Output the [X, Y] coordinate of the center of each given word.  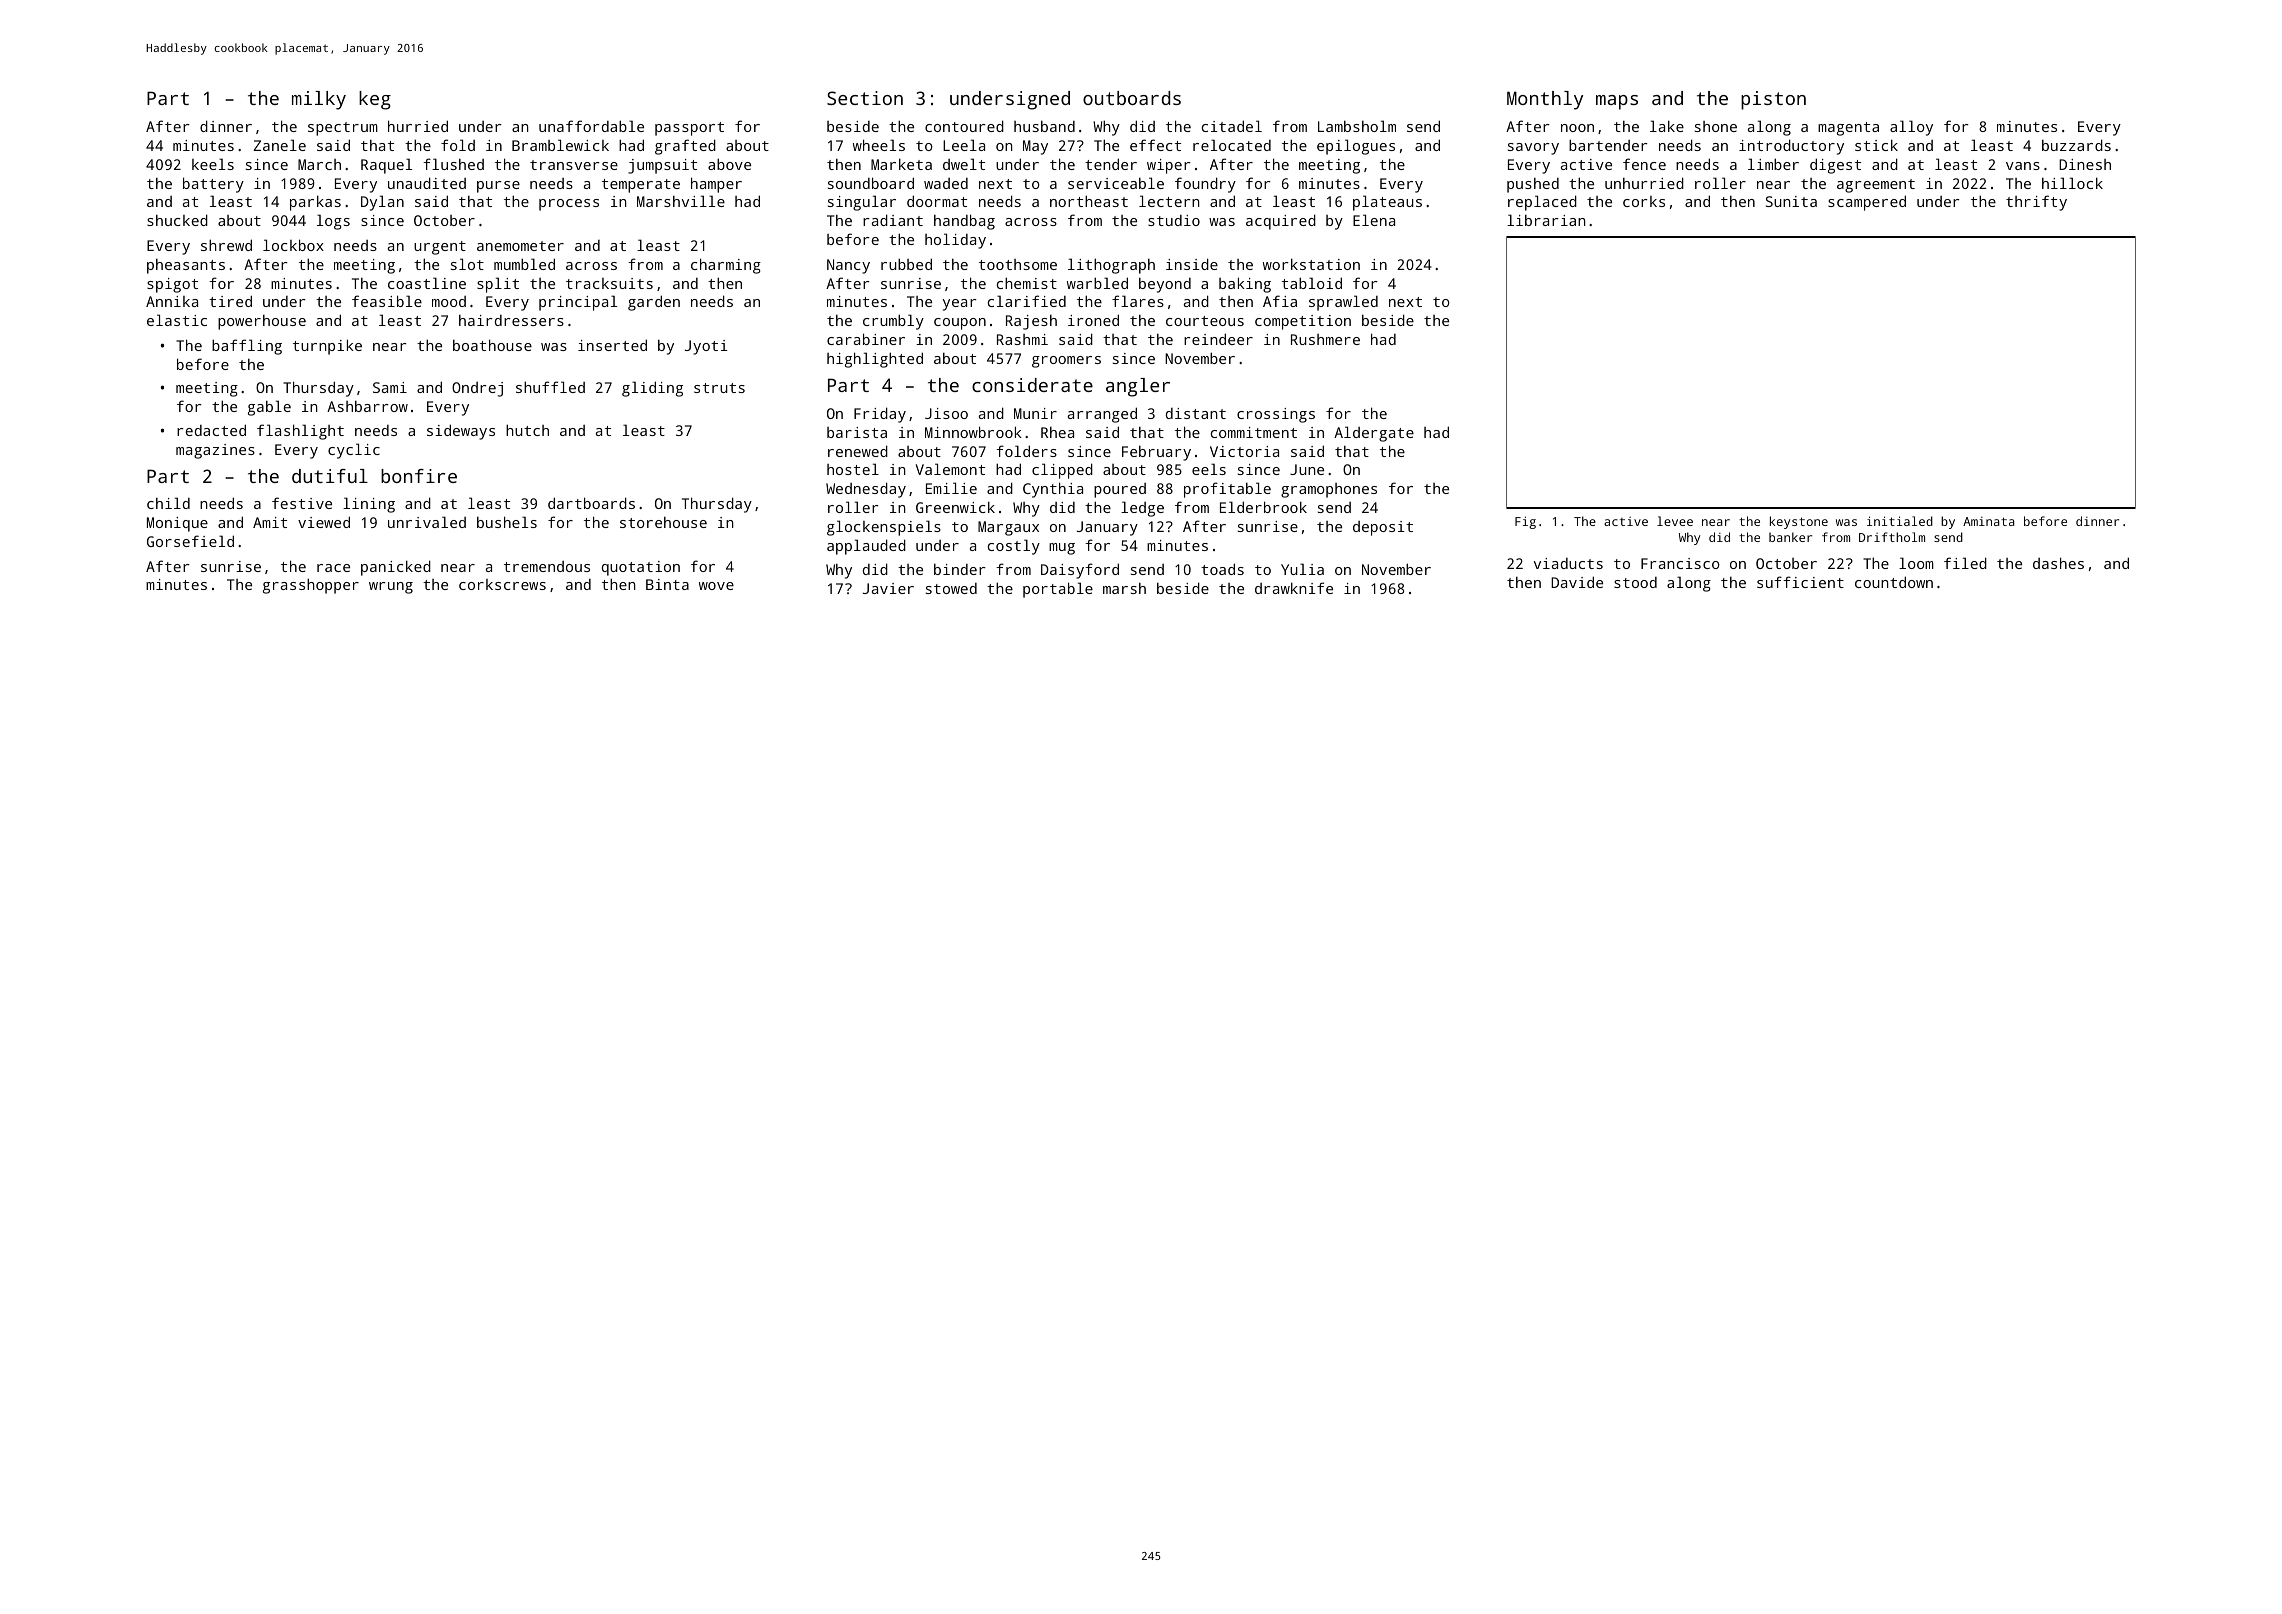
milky [319, 100]
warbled [1097, 283]
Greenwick [955, 507]
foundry [1205, 185]
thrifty [2036, 203]
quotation [641, 568]
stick [1876, 145]
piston [1773, 100]
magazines [215, 451]
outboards [1132, 98]
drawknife [1294, 588]
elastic [177, 320]
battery [213, 185]
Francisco [1680, 563]
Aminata [1989, 521]
